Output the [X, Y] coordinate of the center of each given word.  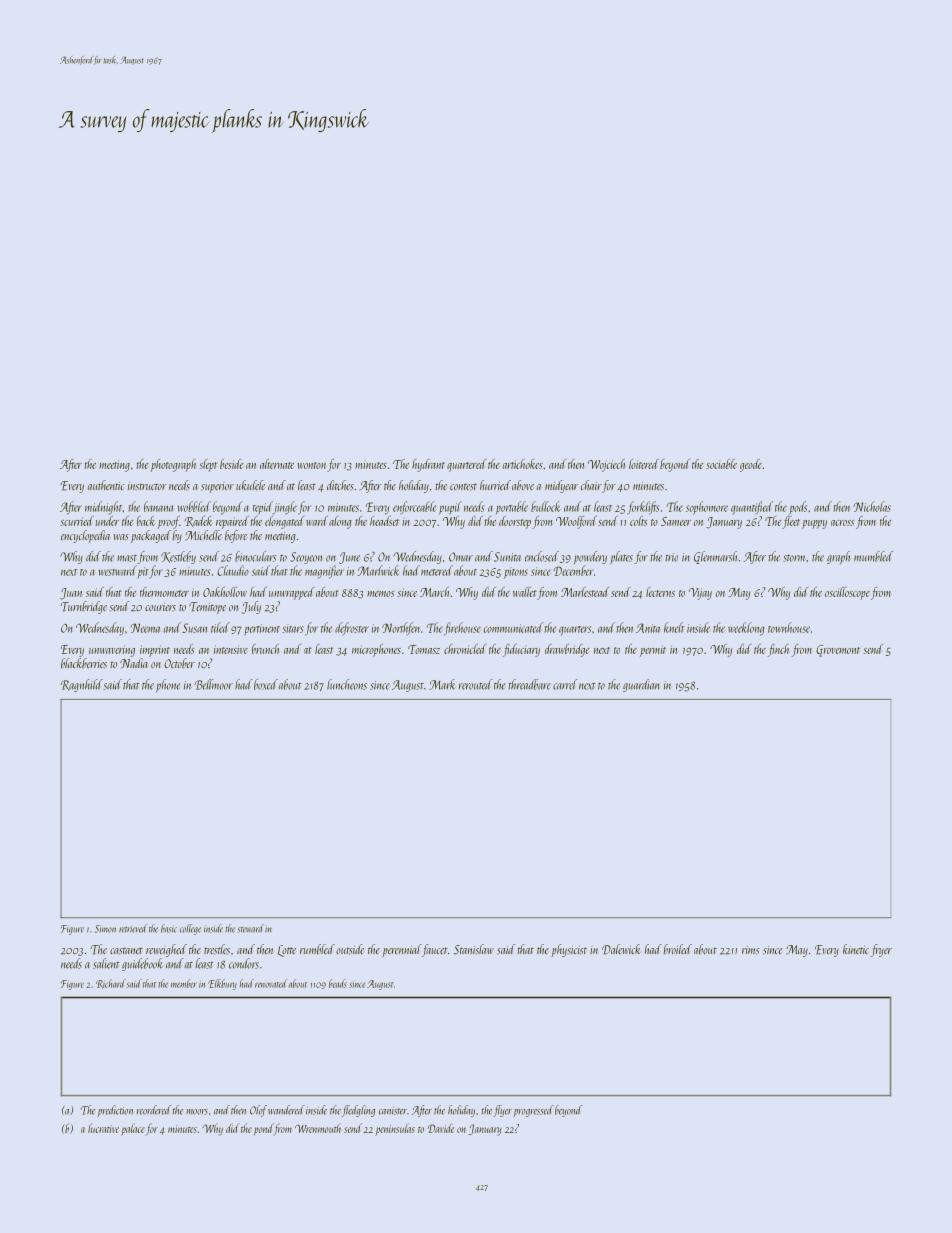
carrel [565, 684]
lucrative [103, 1128]
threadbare [530, 684]
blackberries [84, 663]
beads [338, 983]
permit [653, 651]
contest [463, 487]
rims [750, 950]
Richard [111, 984]
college [190, 929]
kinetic [856, 949]
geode [751, 465]
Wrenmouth [318, 1128]
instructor [147, 486]
